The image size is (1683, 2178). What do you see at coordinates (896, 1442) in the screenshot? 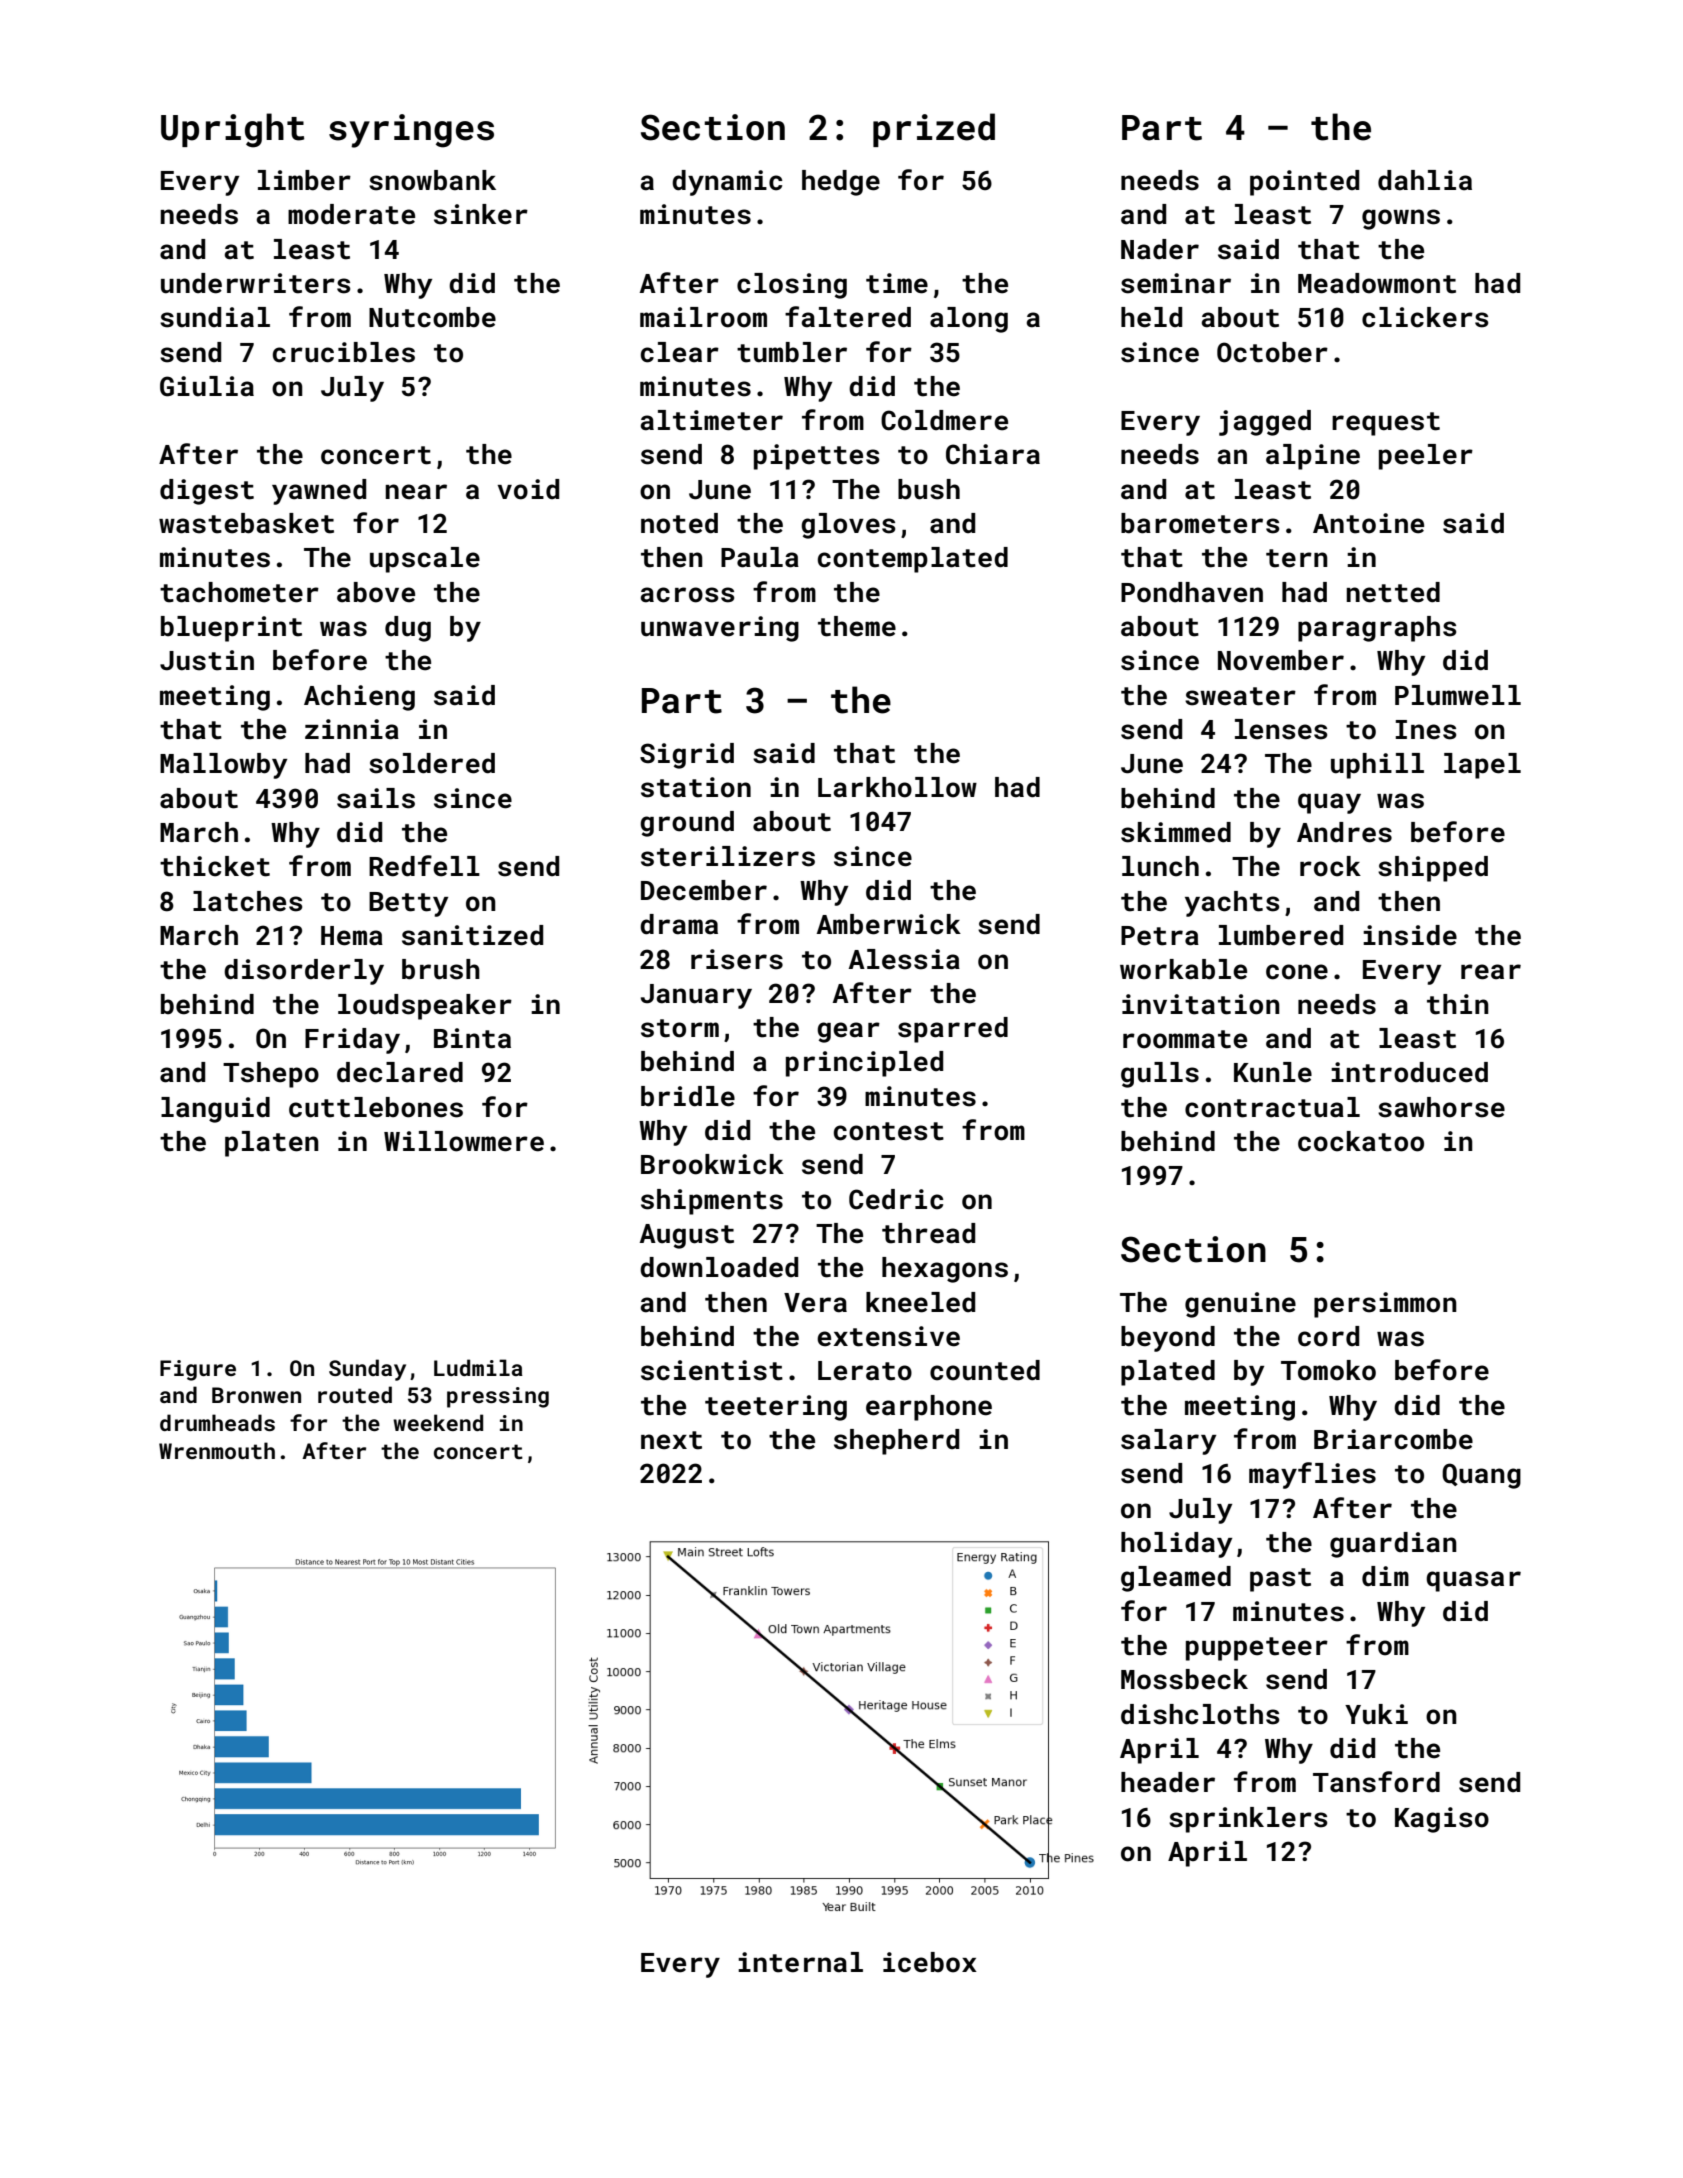
I see `shepherd` at bounding box center [896, 1442].
